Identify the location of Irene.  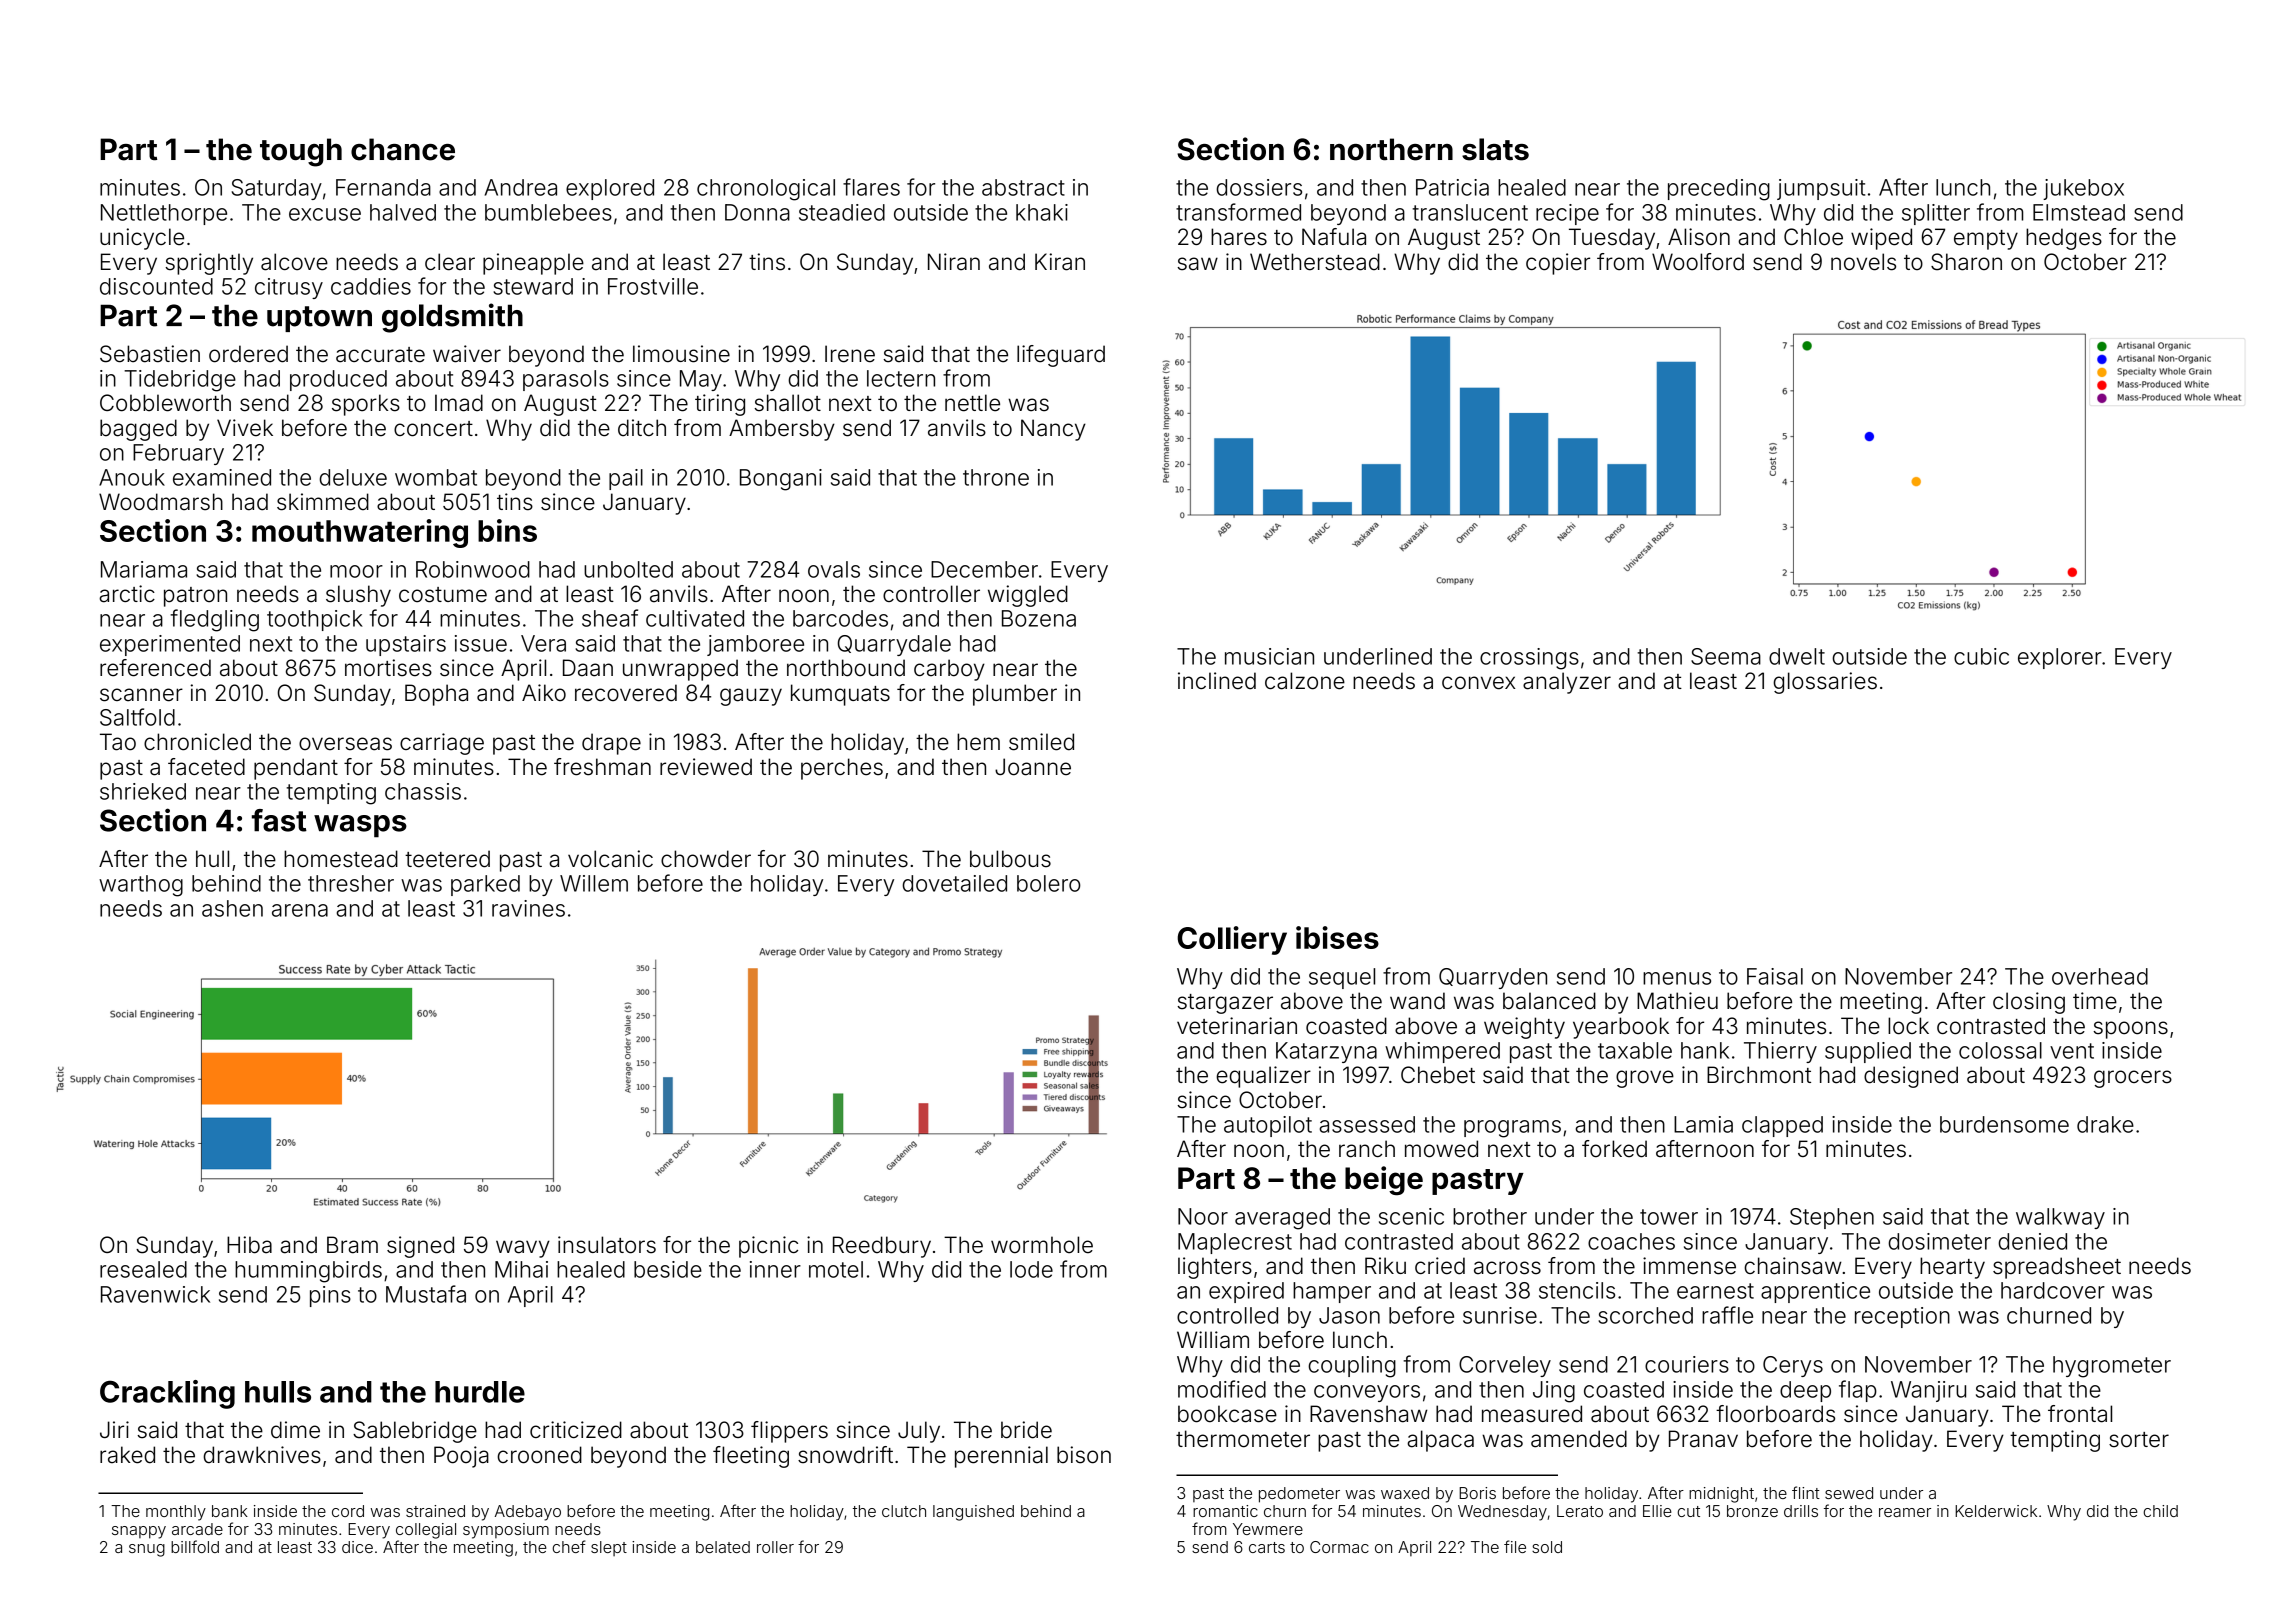
(850, 354).
